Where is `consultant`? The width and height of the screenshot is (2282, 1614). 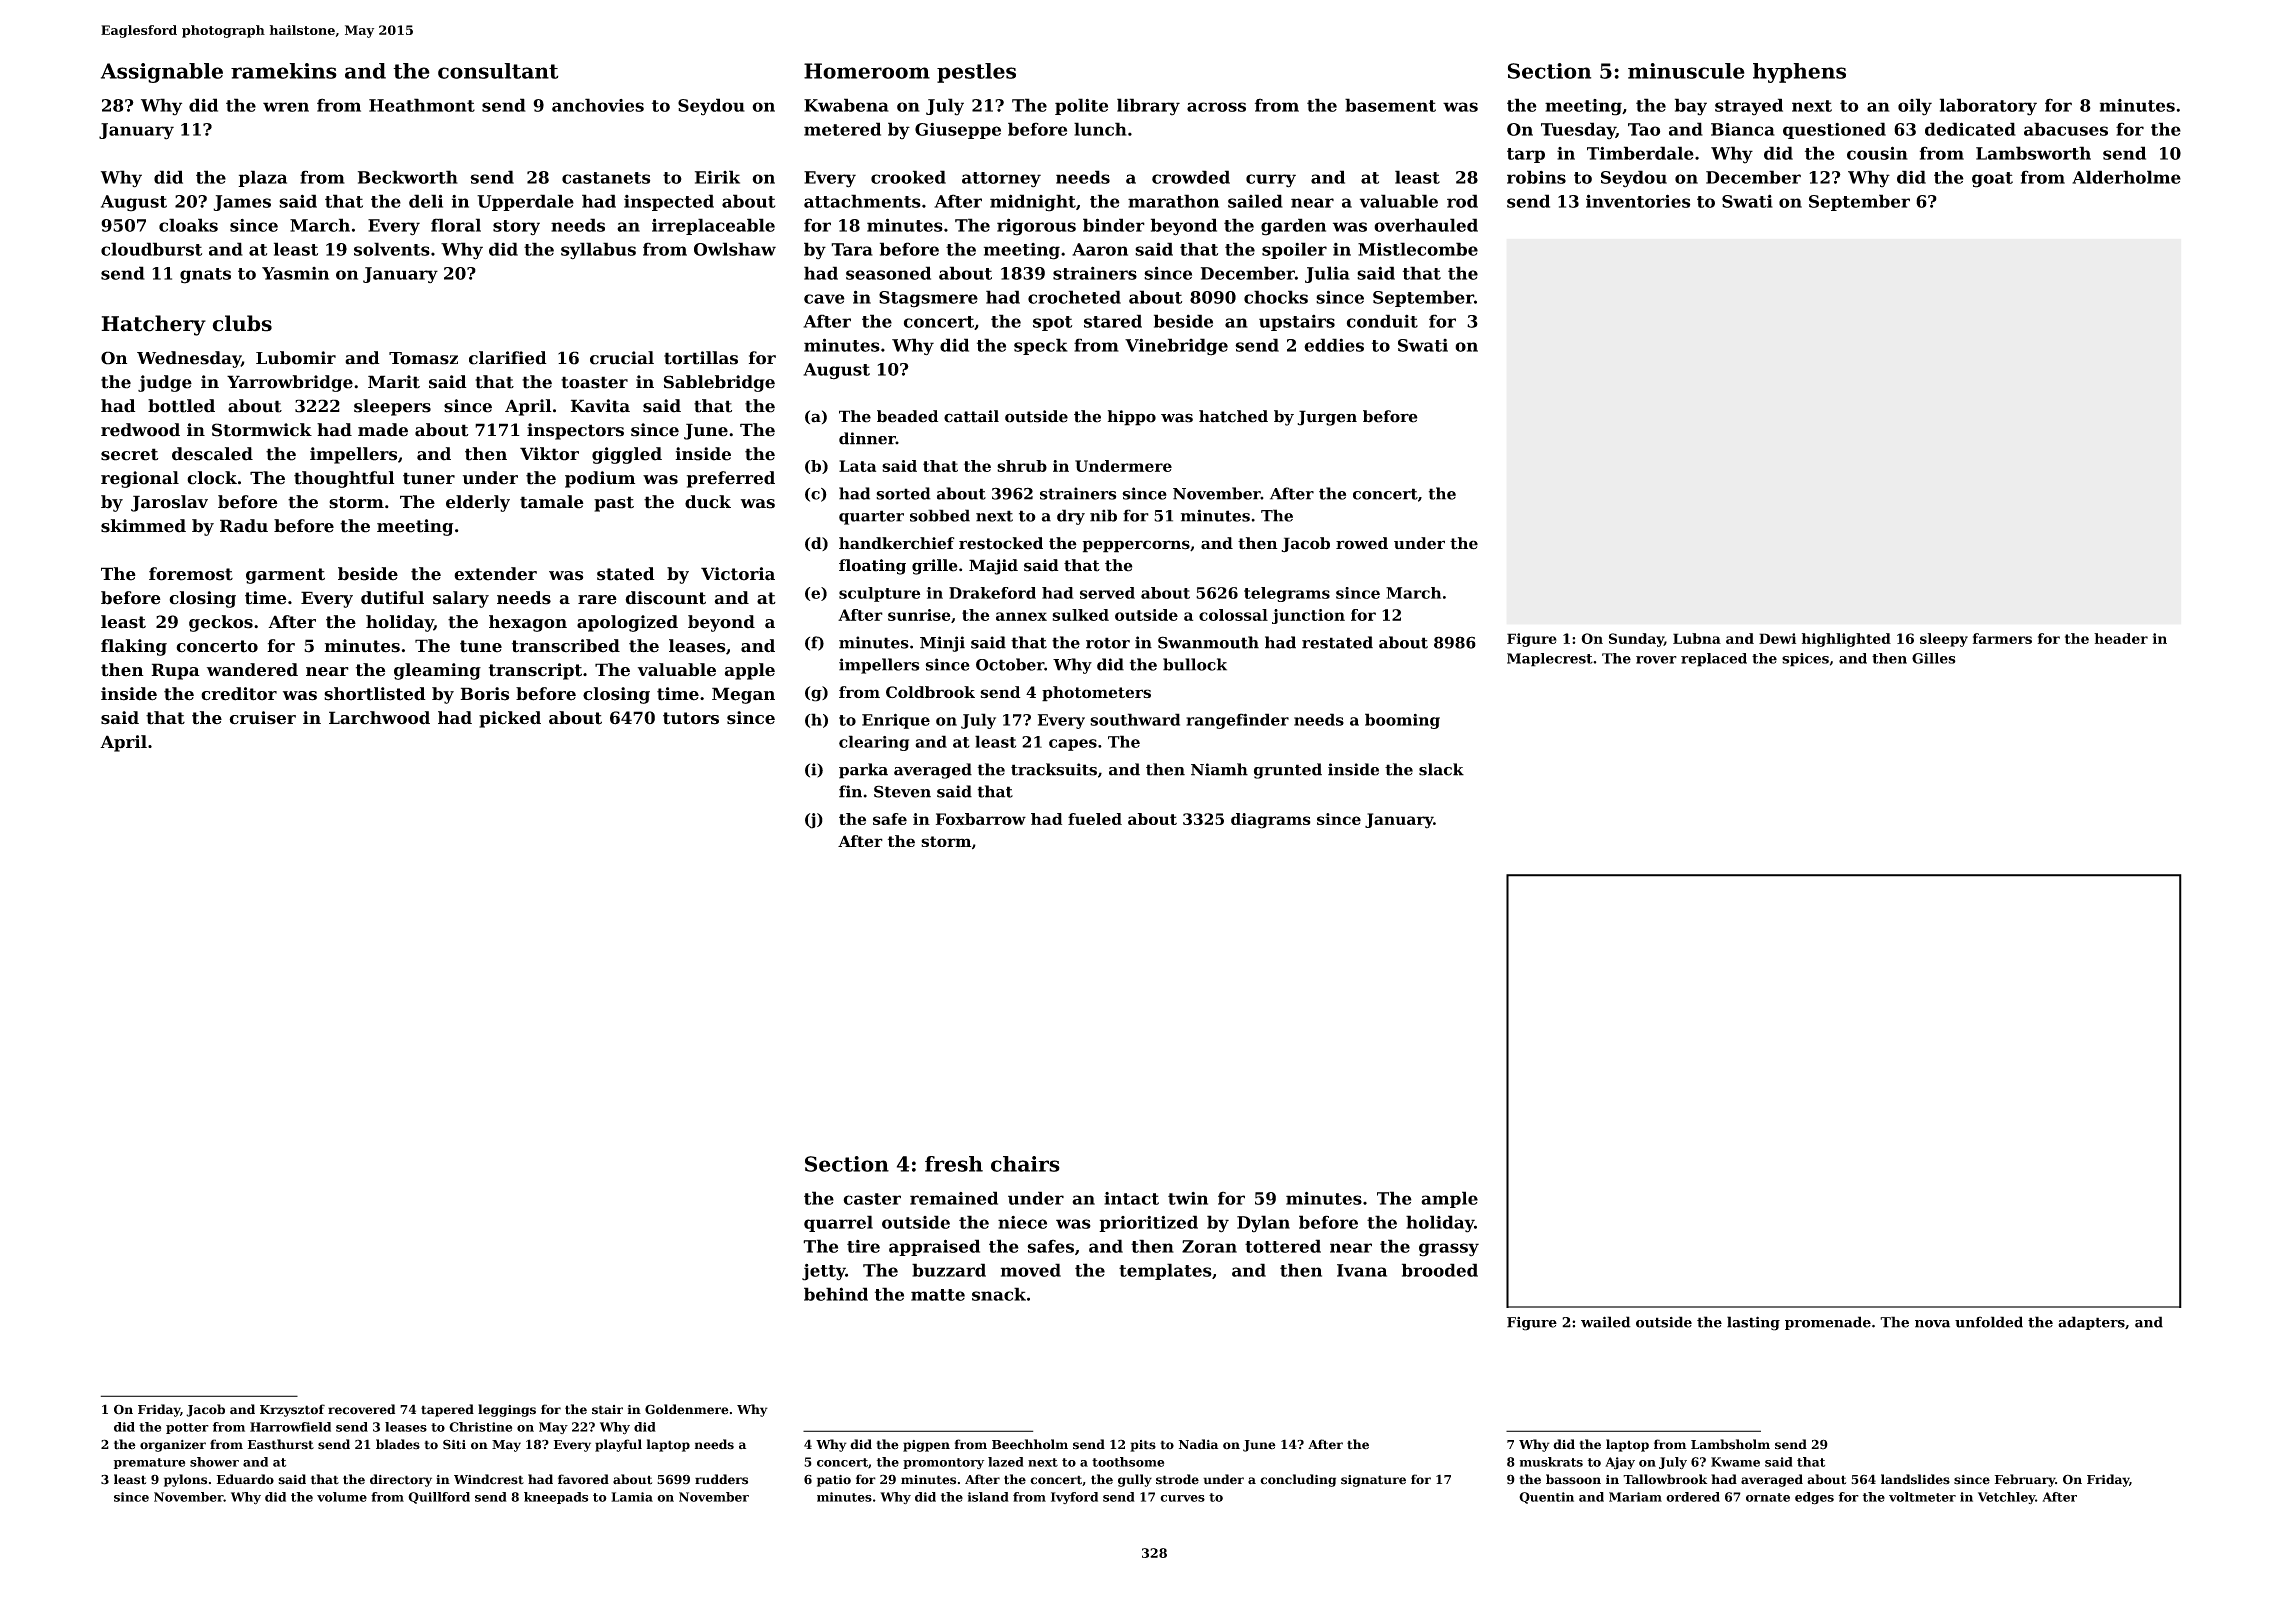
consultant is located at coordinates (498, 71).
